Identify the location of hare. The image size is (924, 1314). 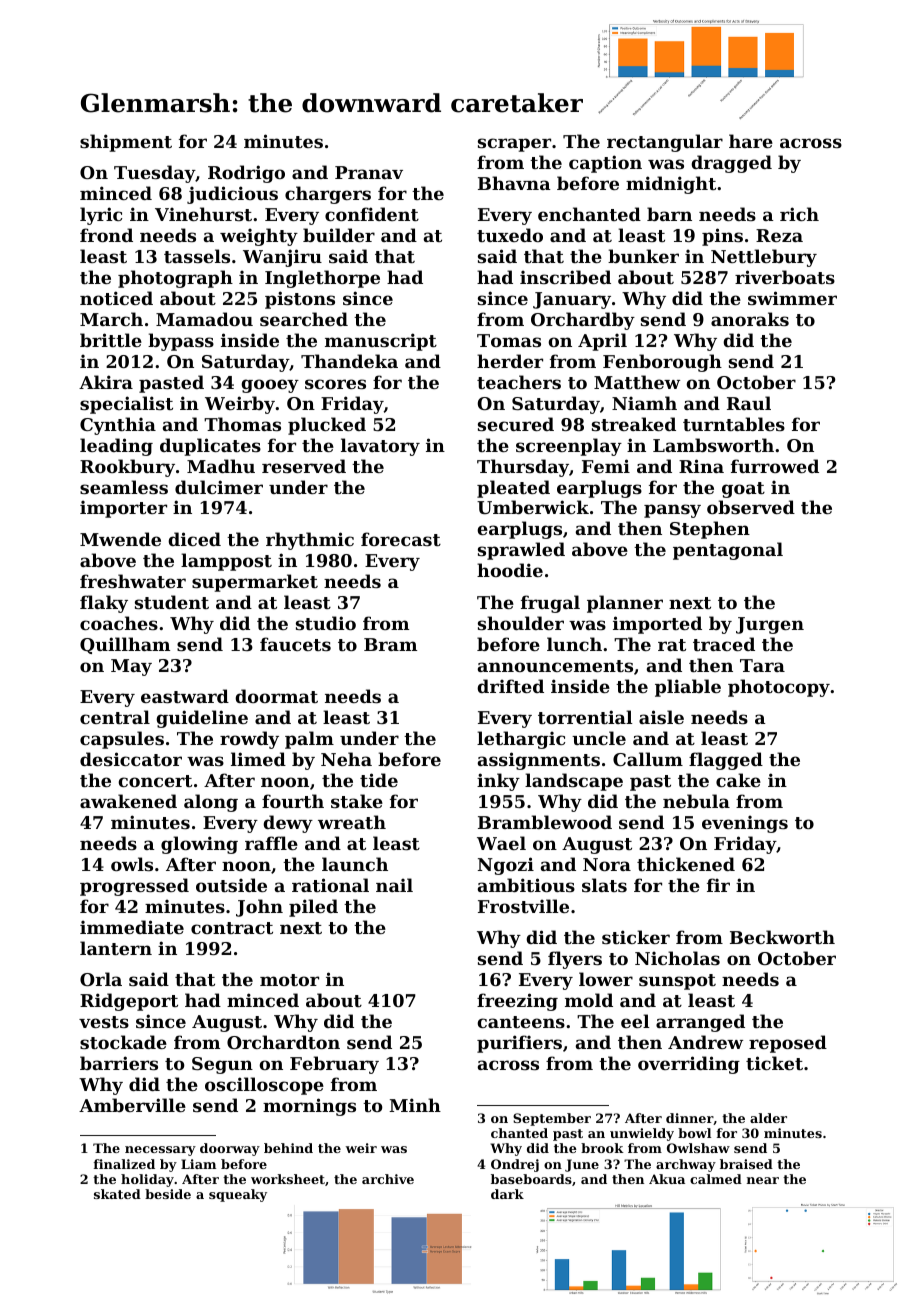
(751, 141).
